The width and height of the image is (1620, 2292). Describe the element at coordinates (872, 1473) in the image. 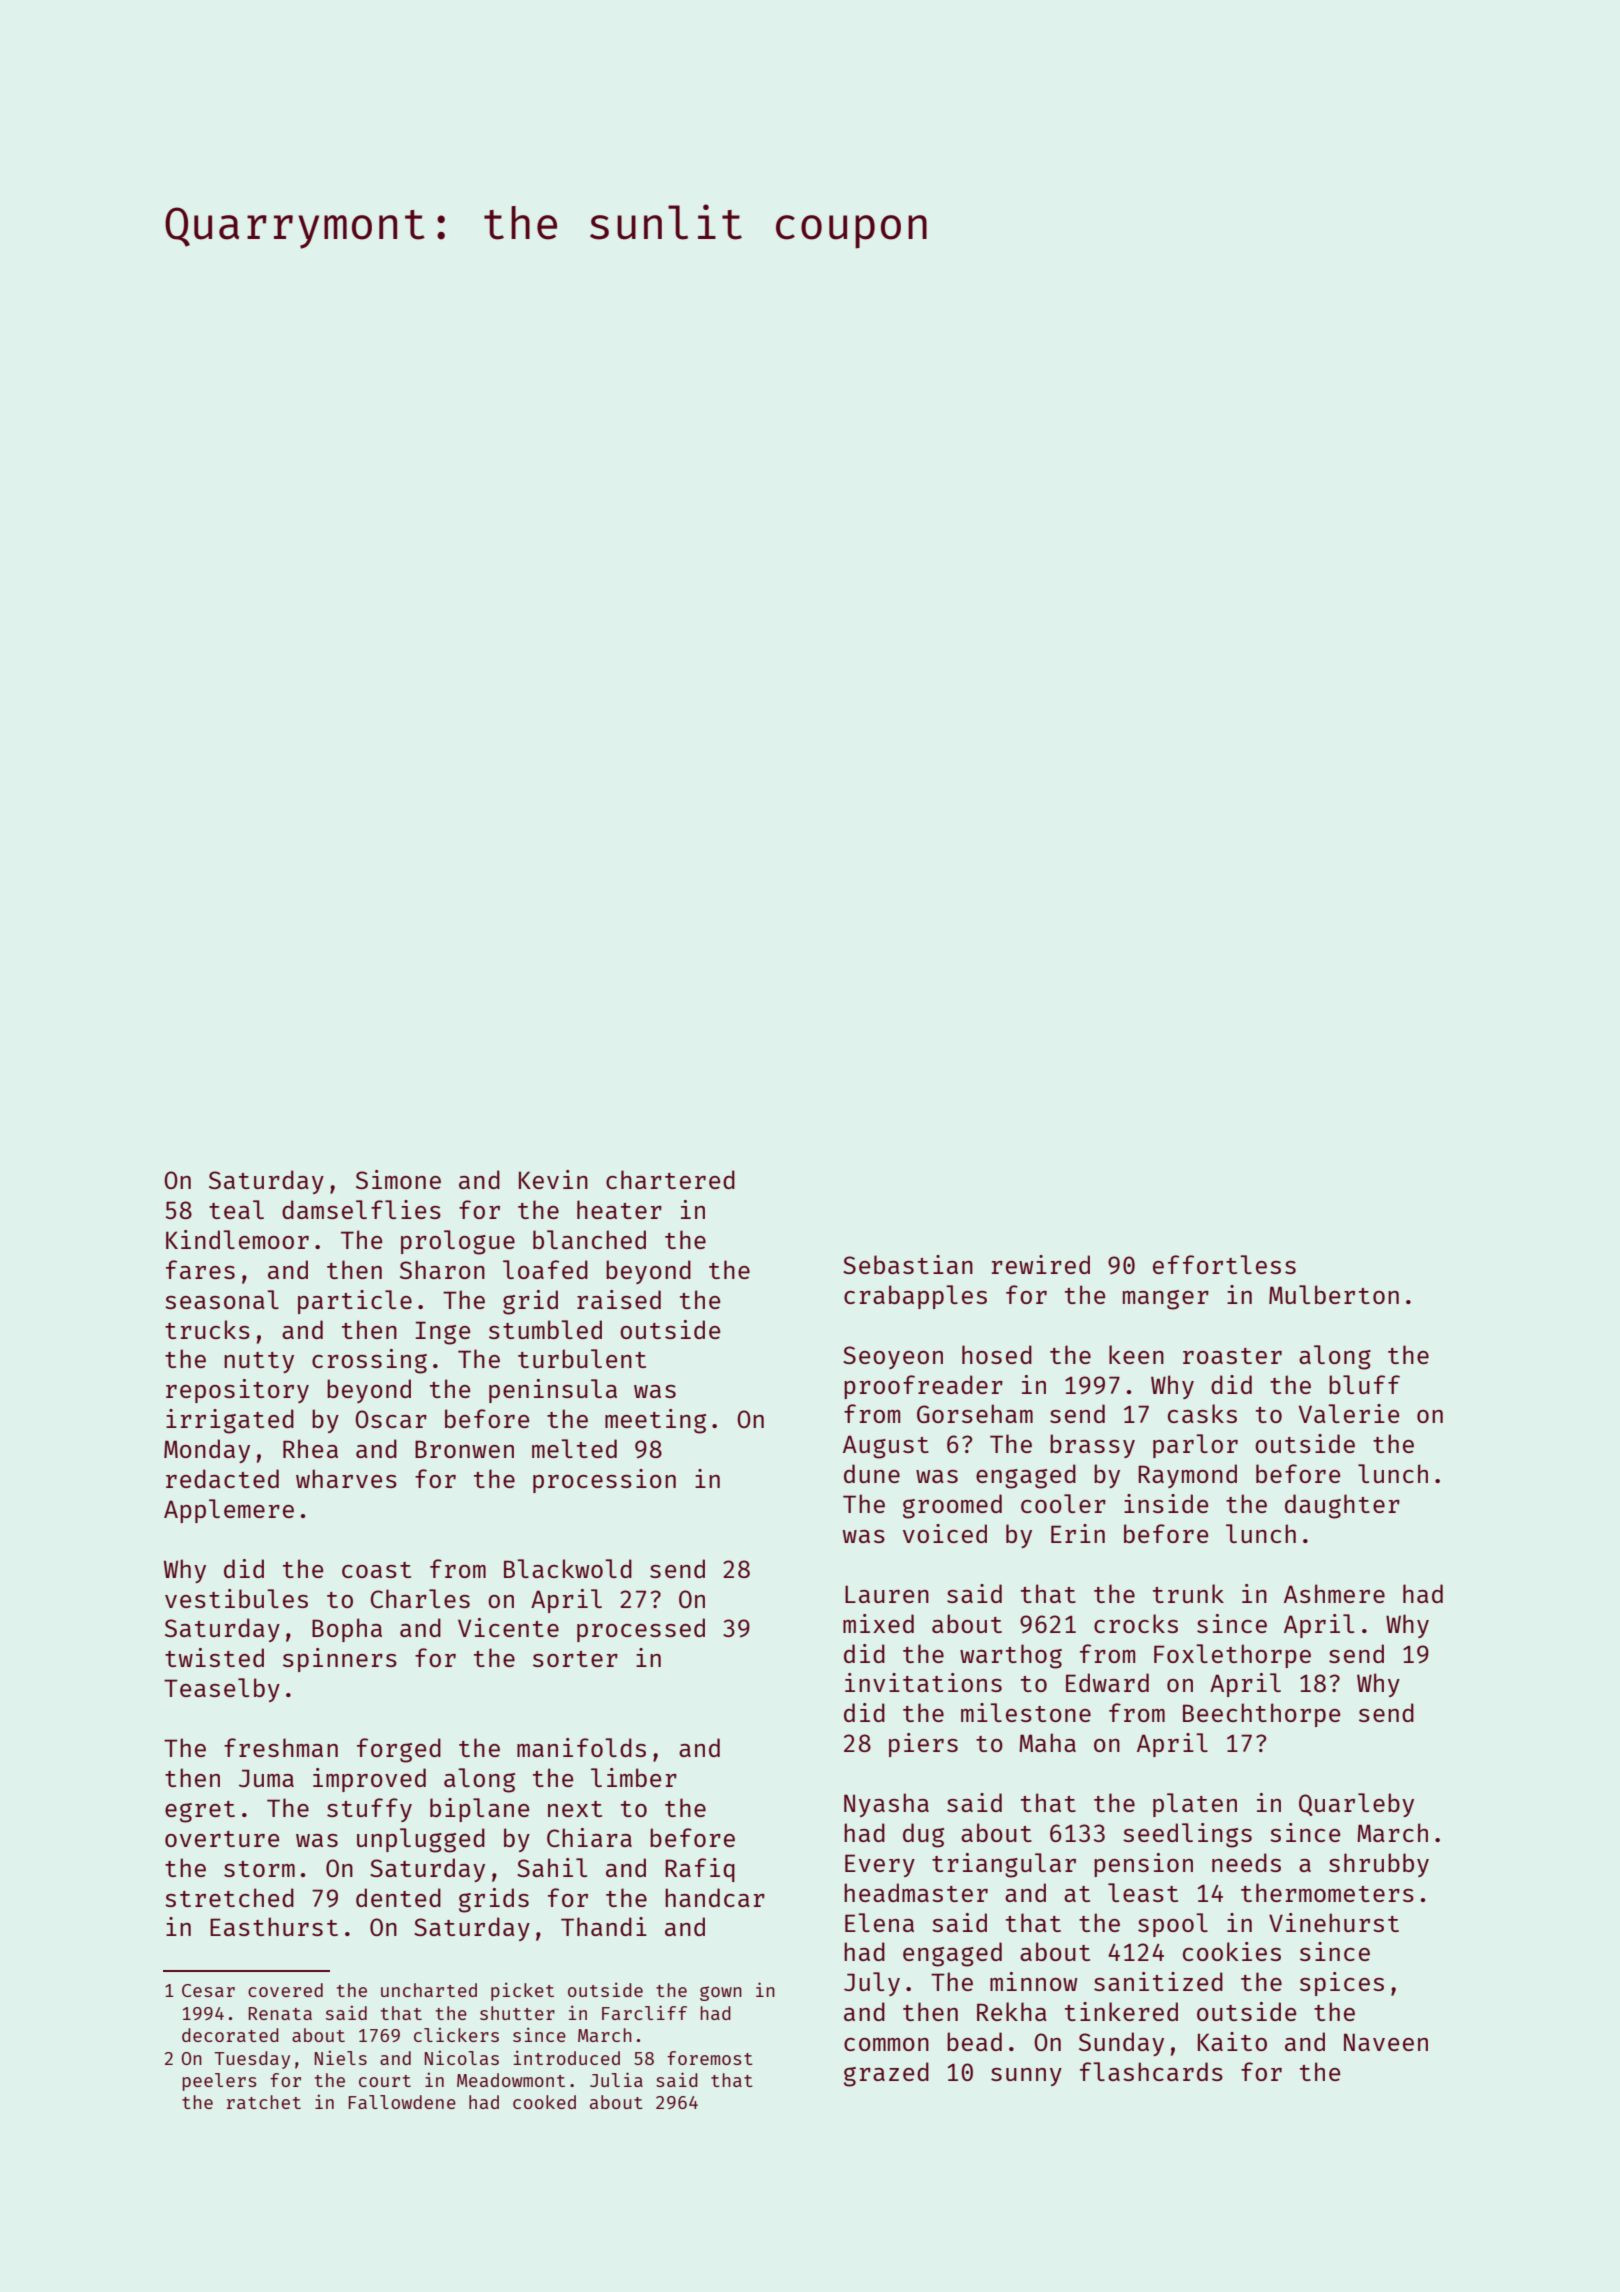

I see `dune` at that location.
